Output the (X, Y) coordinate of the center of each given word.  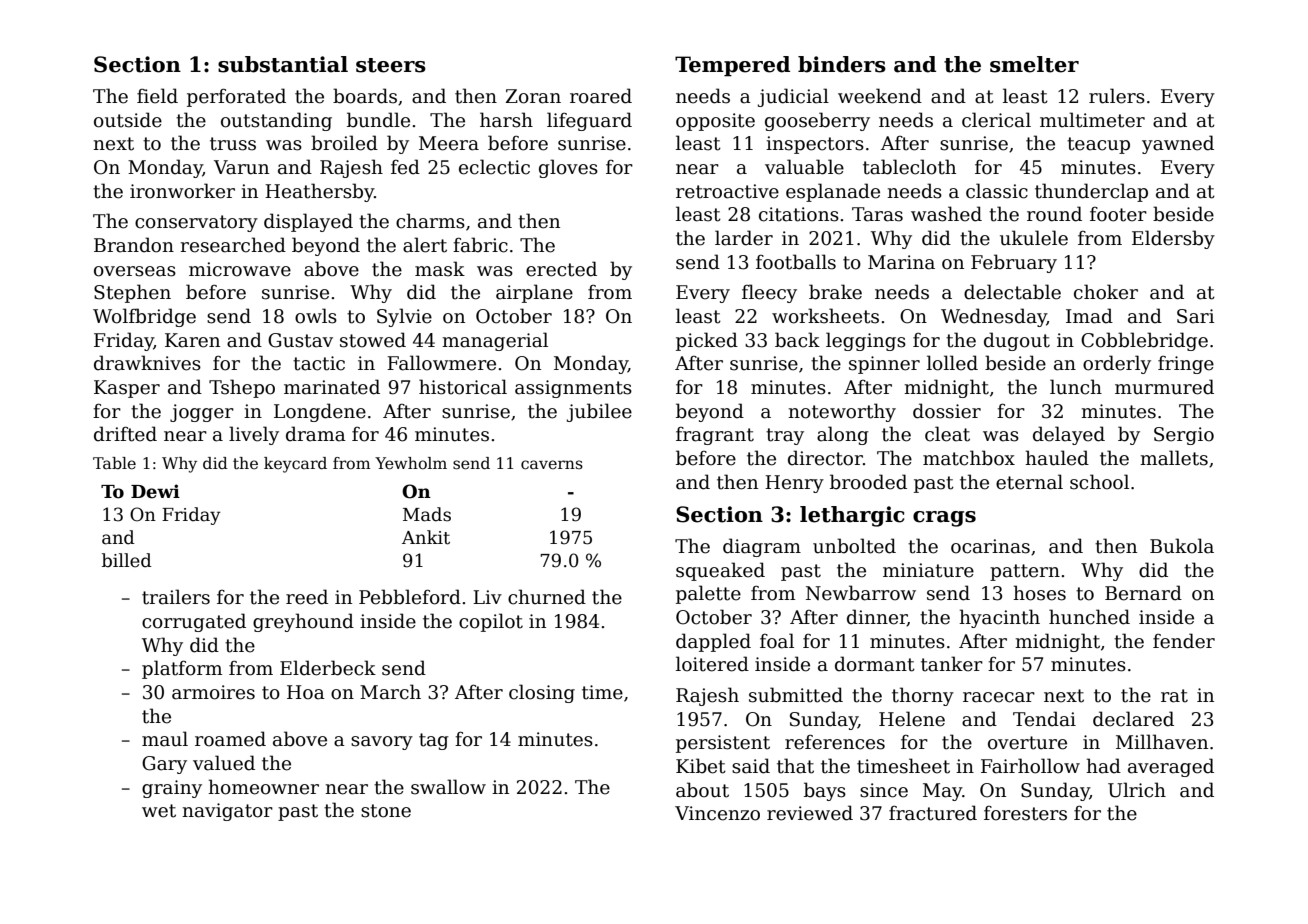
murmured (1164, 387)
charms (430, 221)
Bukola (1182, 546)
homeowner (263, 787)
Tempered (732, 66)
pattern (1025, 572)
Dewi (155, 491)
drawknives (147, 363)
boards (365, 96)
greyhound (303, 622)
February (1014, 263)
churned (547, 597)
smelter (1034, 64)
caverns (552, 465)
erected (561, 269)
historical (463, 387)
